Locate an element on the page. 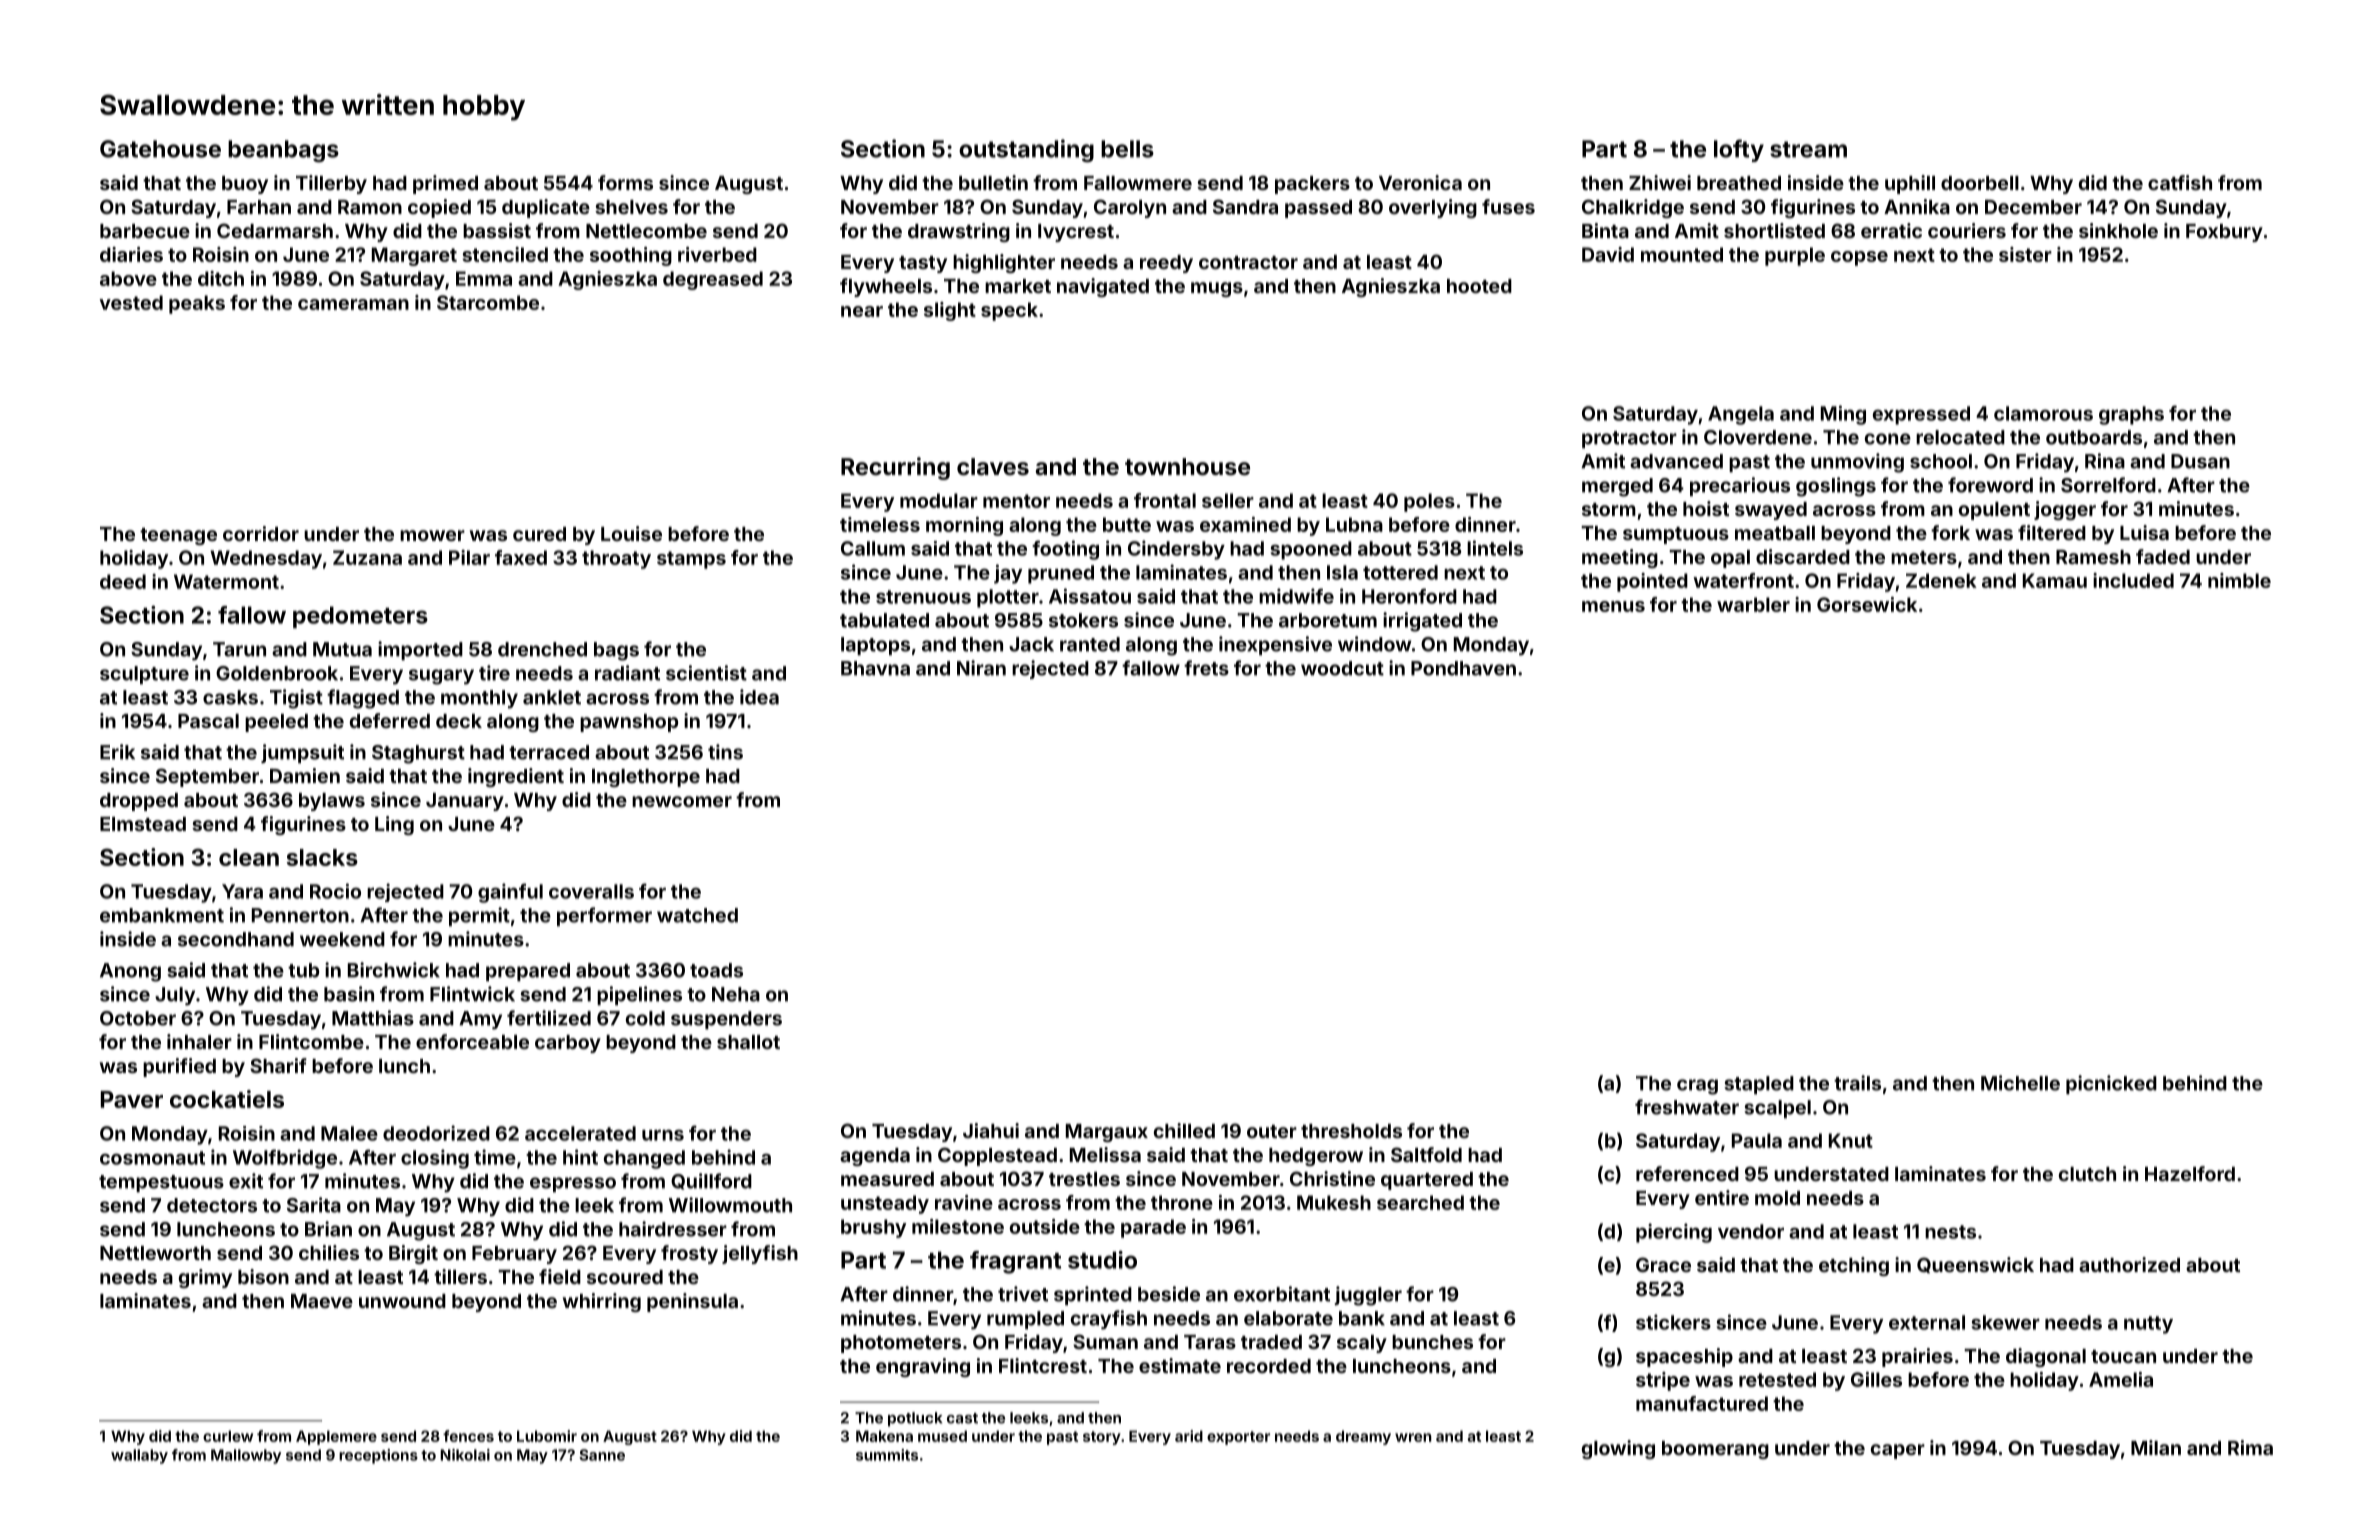  bells is located at coordinates (1127, 149).
